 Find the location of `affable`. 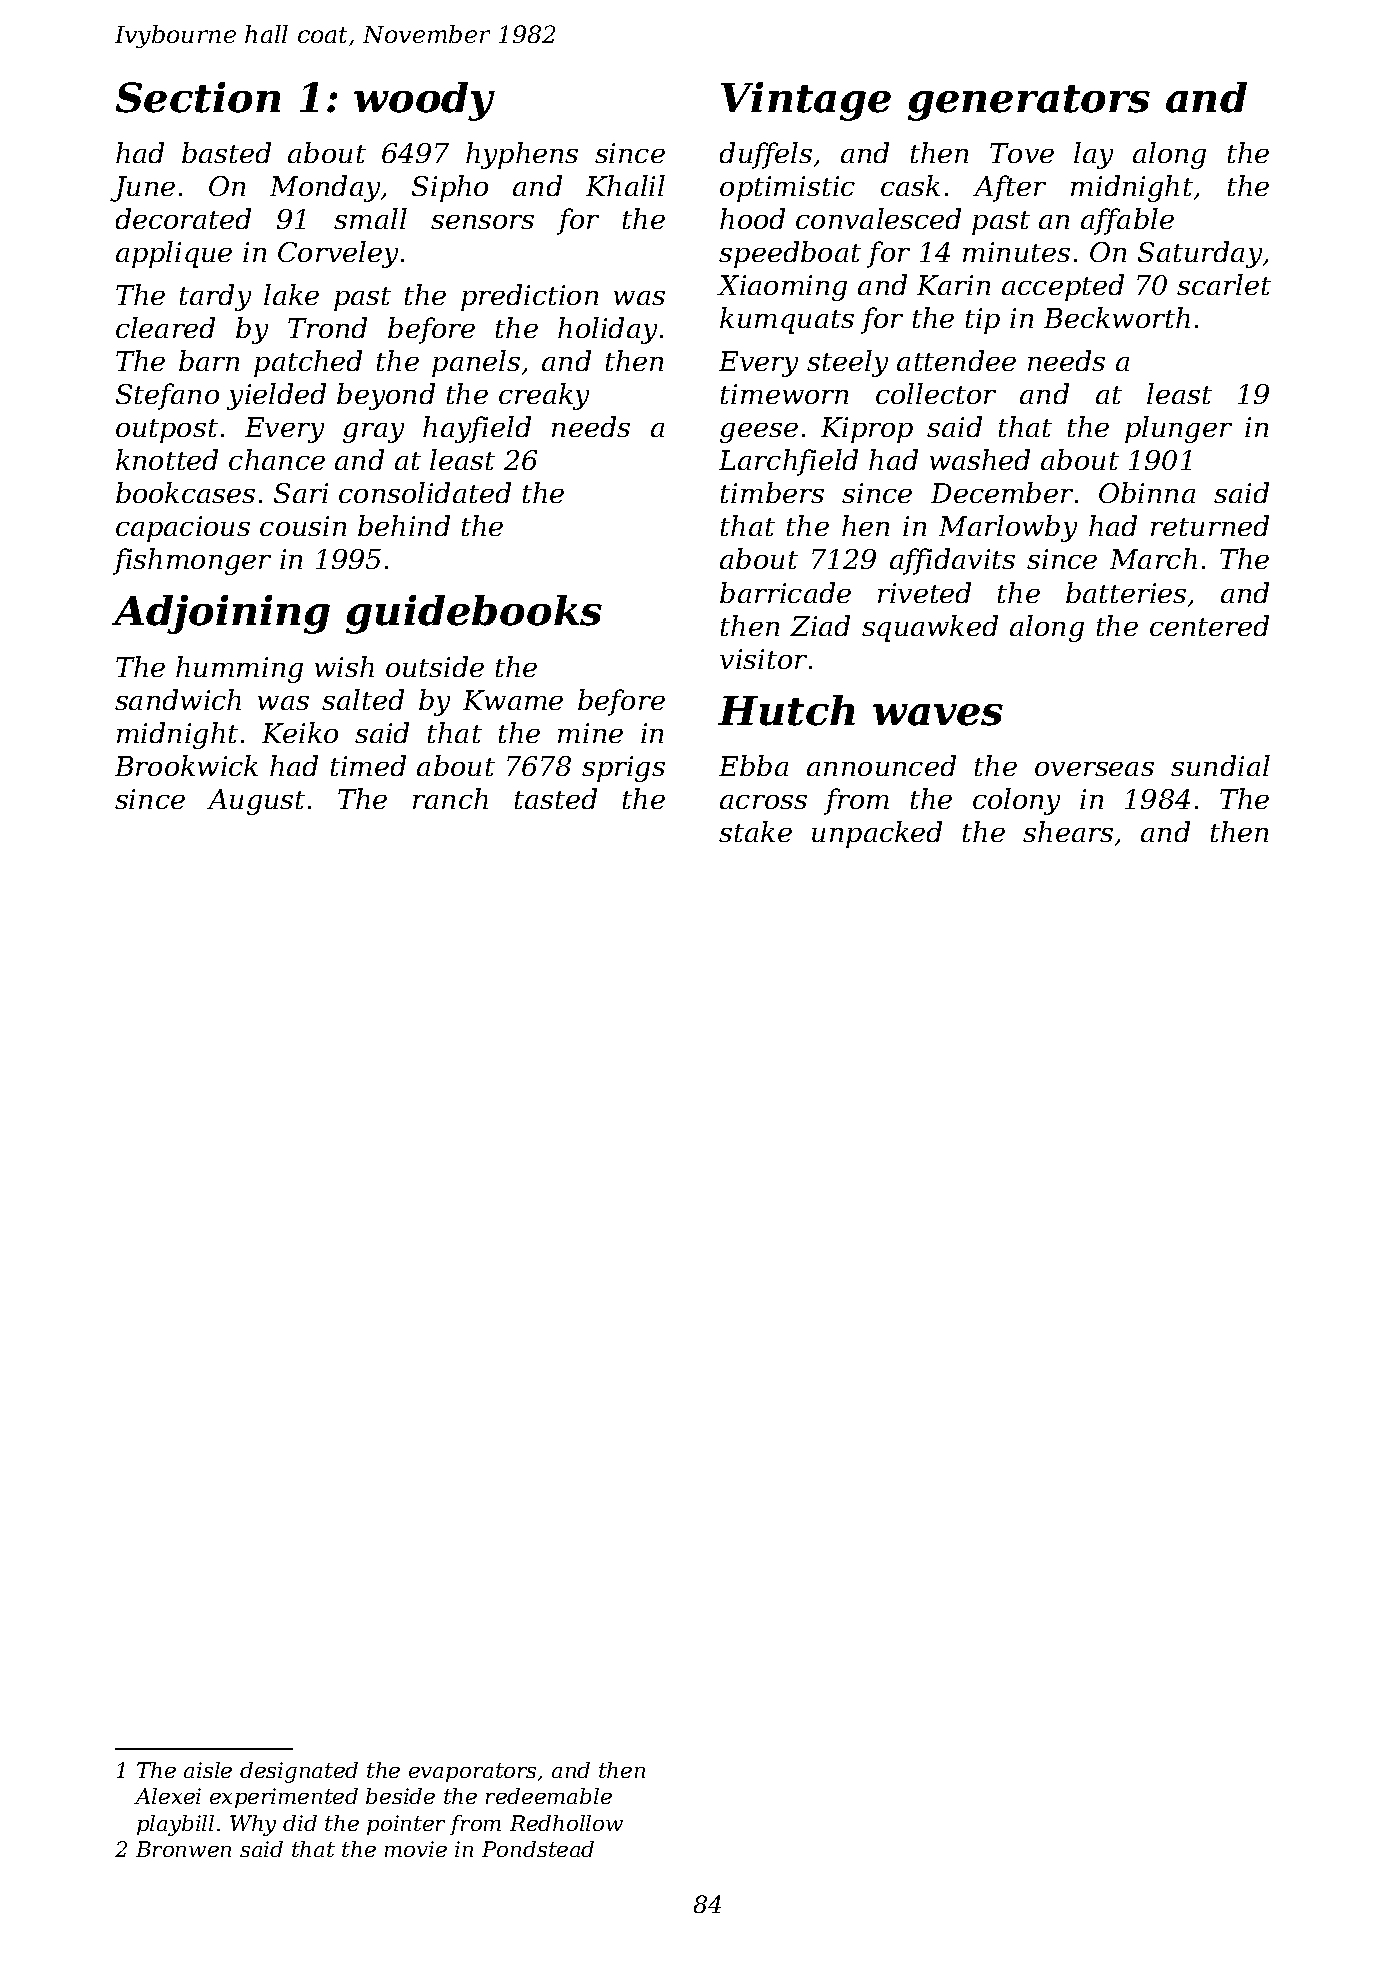

affable is located at coordinates (1127, 221).
